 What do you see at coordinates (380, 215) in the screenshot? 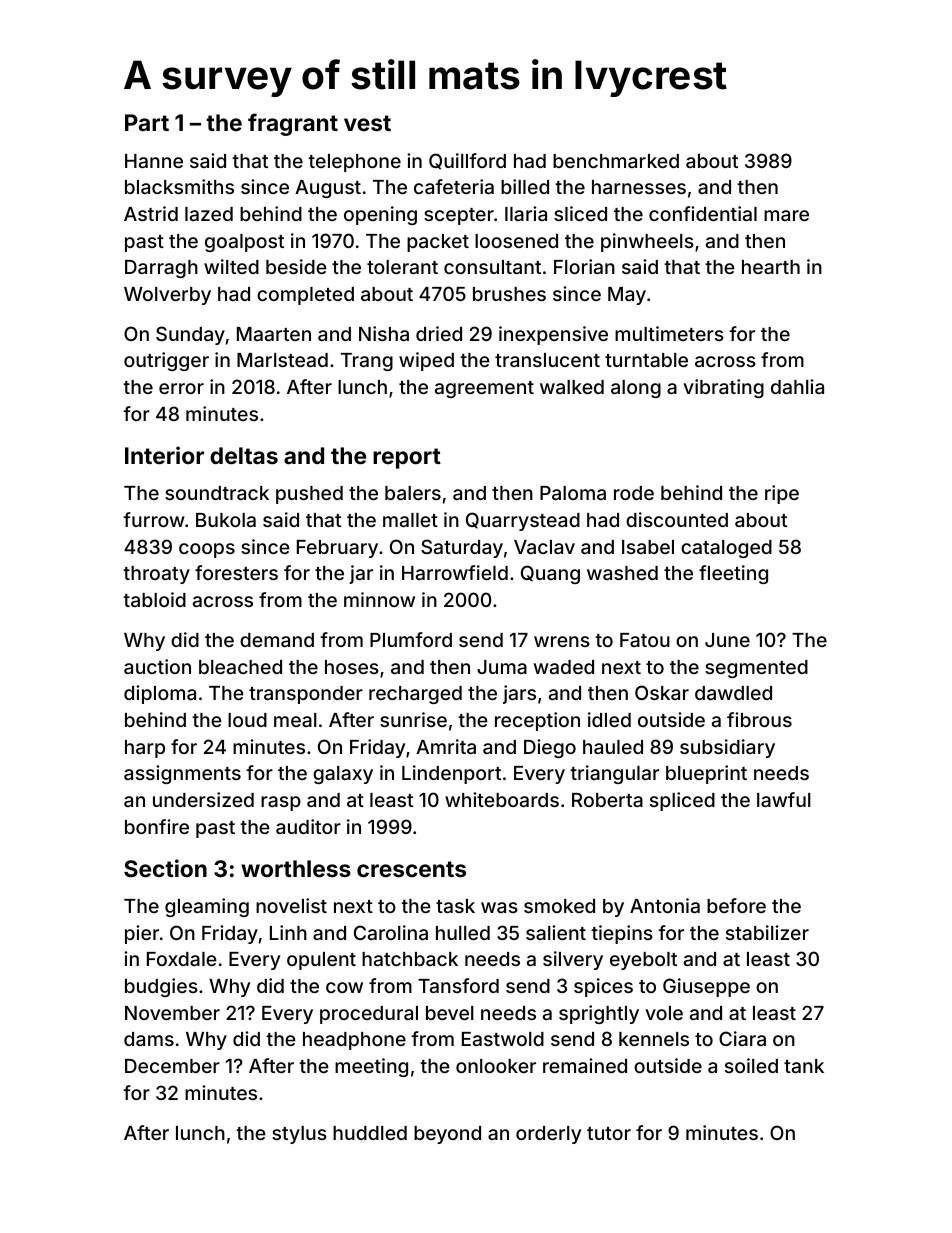
I see `opening` at bounding box center [380, 215].
